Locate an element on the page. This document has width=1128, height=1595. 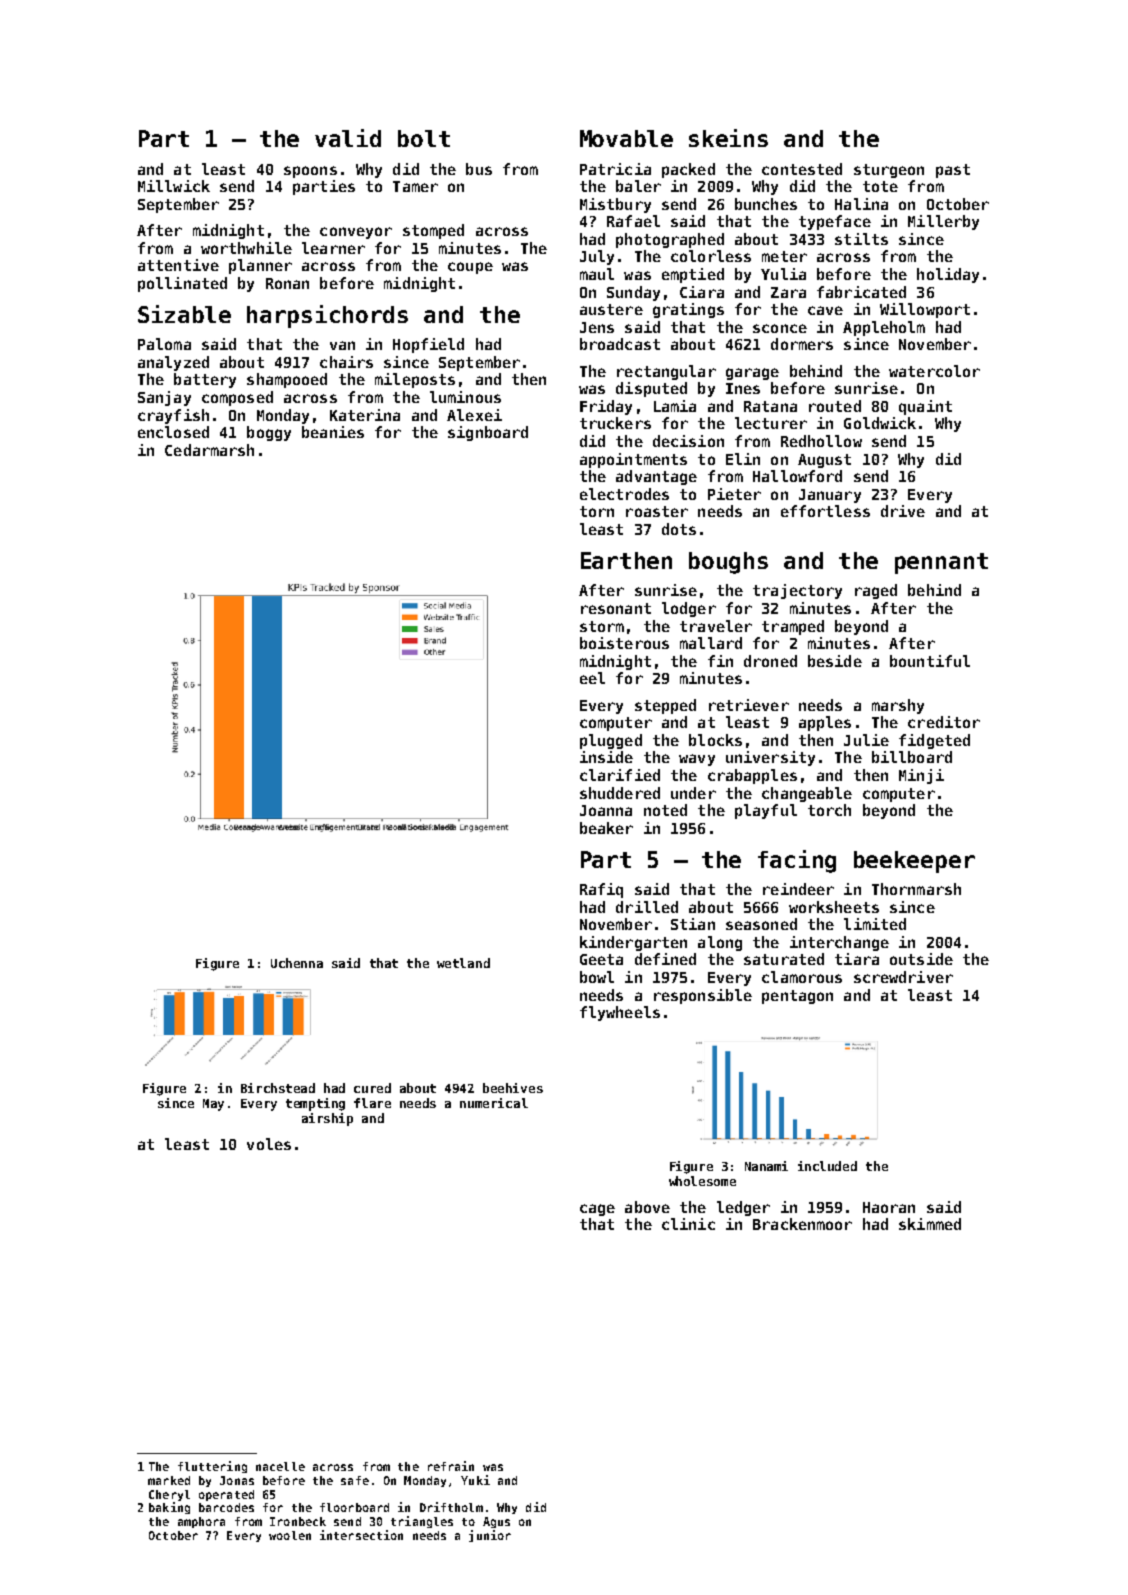
valid is located at coordinates (348, 138).
